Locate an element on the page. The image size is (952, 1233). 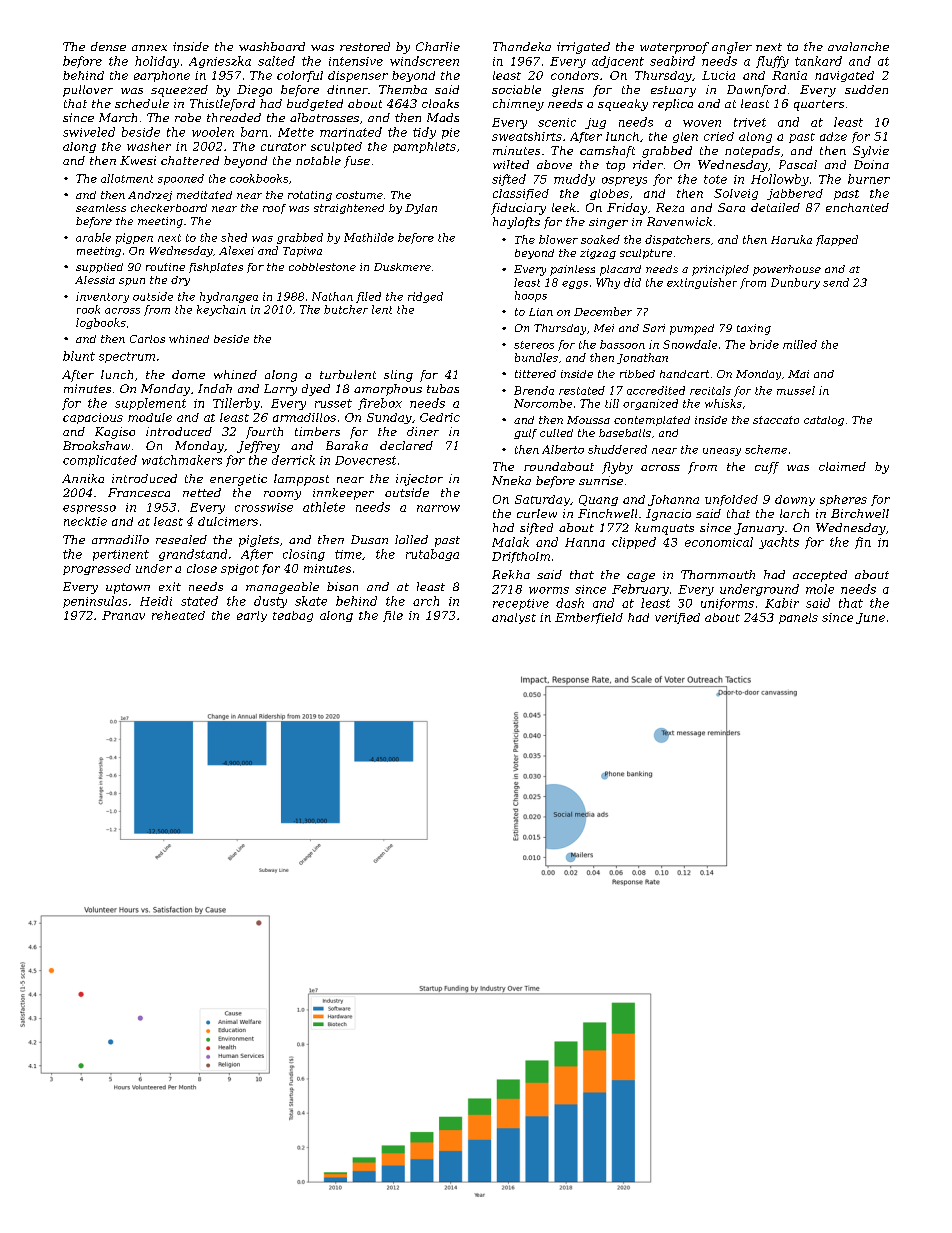
angler is located at coordinates (732, 48).
